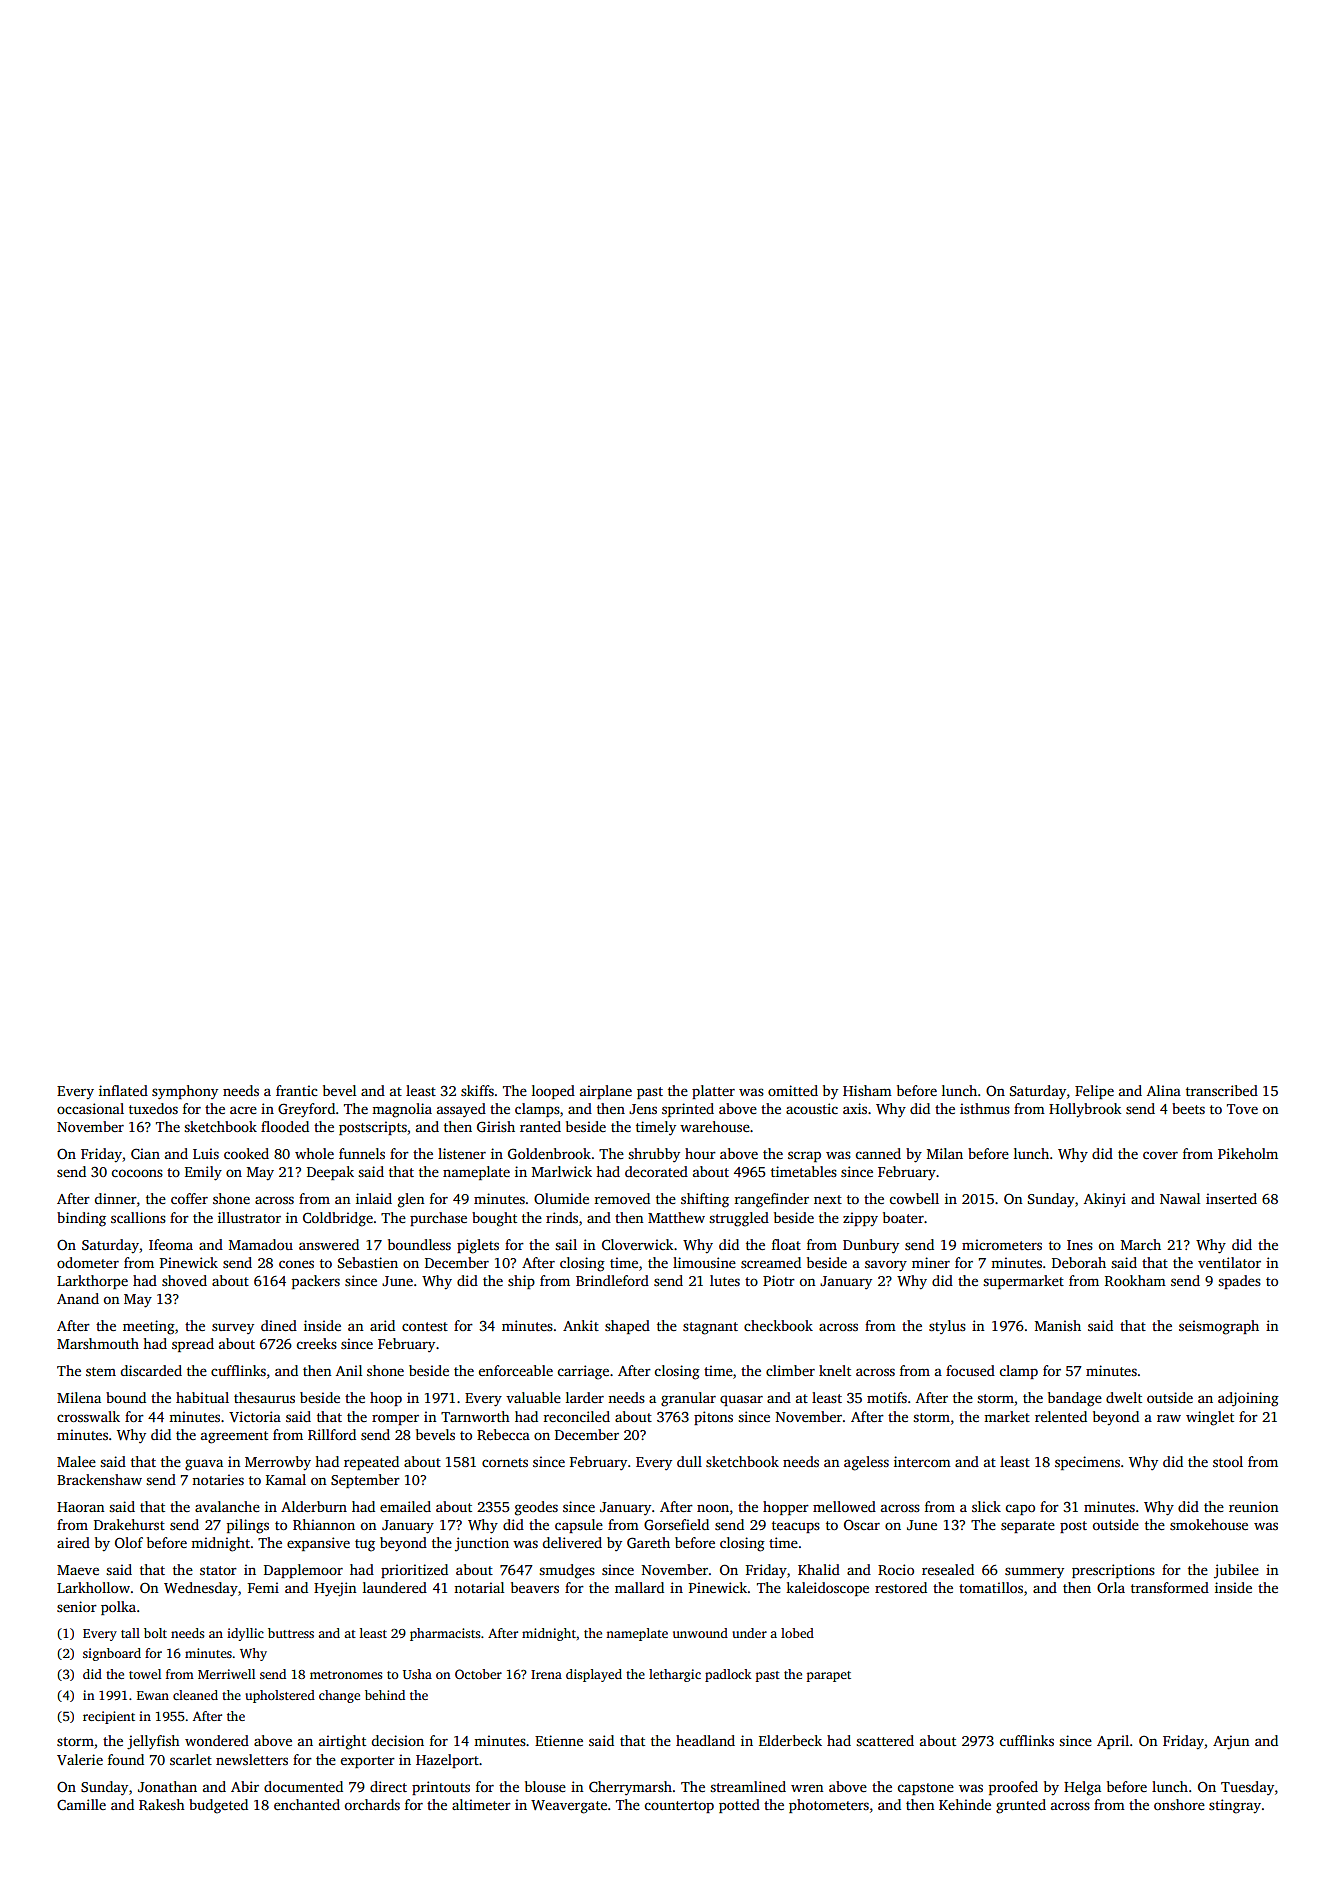 The height and width of the screenshot is (1890, 1336). Describe the element at coordinates (92, 1282) in the screenshot. I see `Larkthorpe` at that location.
